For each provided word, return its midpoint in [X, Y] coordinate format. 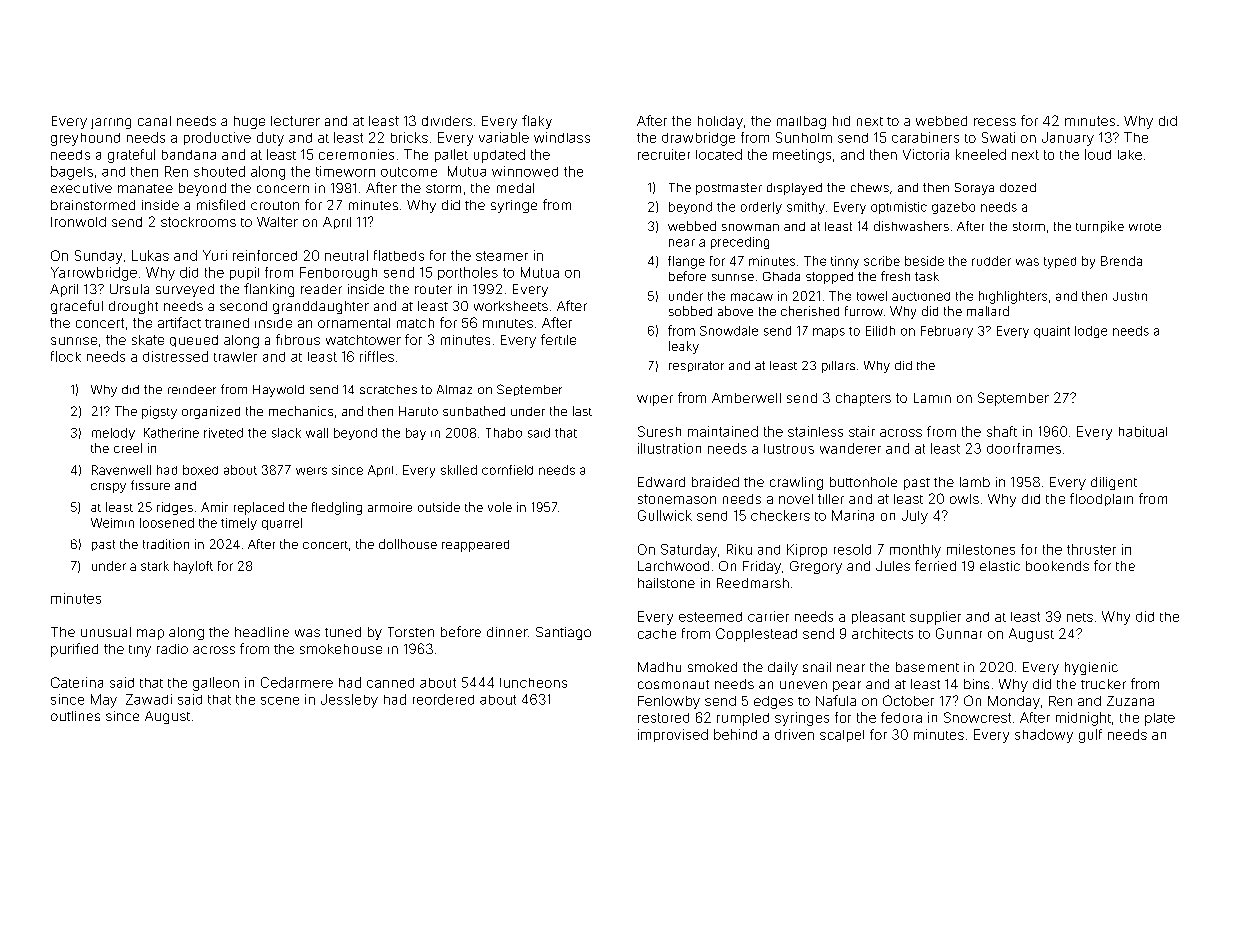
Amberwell [746, 398]
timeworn [345, 171]
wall [317, 433]
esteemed [710, 617]
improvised [673, 735]
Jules [893, 566]
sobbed [690, 311]
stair [862, 431]
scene [280, 701]
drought [133, 307]
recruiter [664, 154]
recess [995, 122]
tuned [343, 632]
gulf [1090, 736]
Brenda [1121, 261]
